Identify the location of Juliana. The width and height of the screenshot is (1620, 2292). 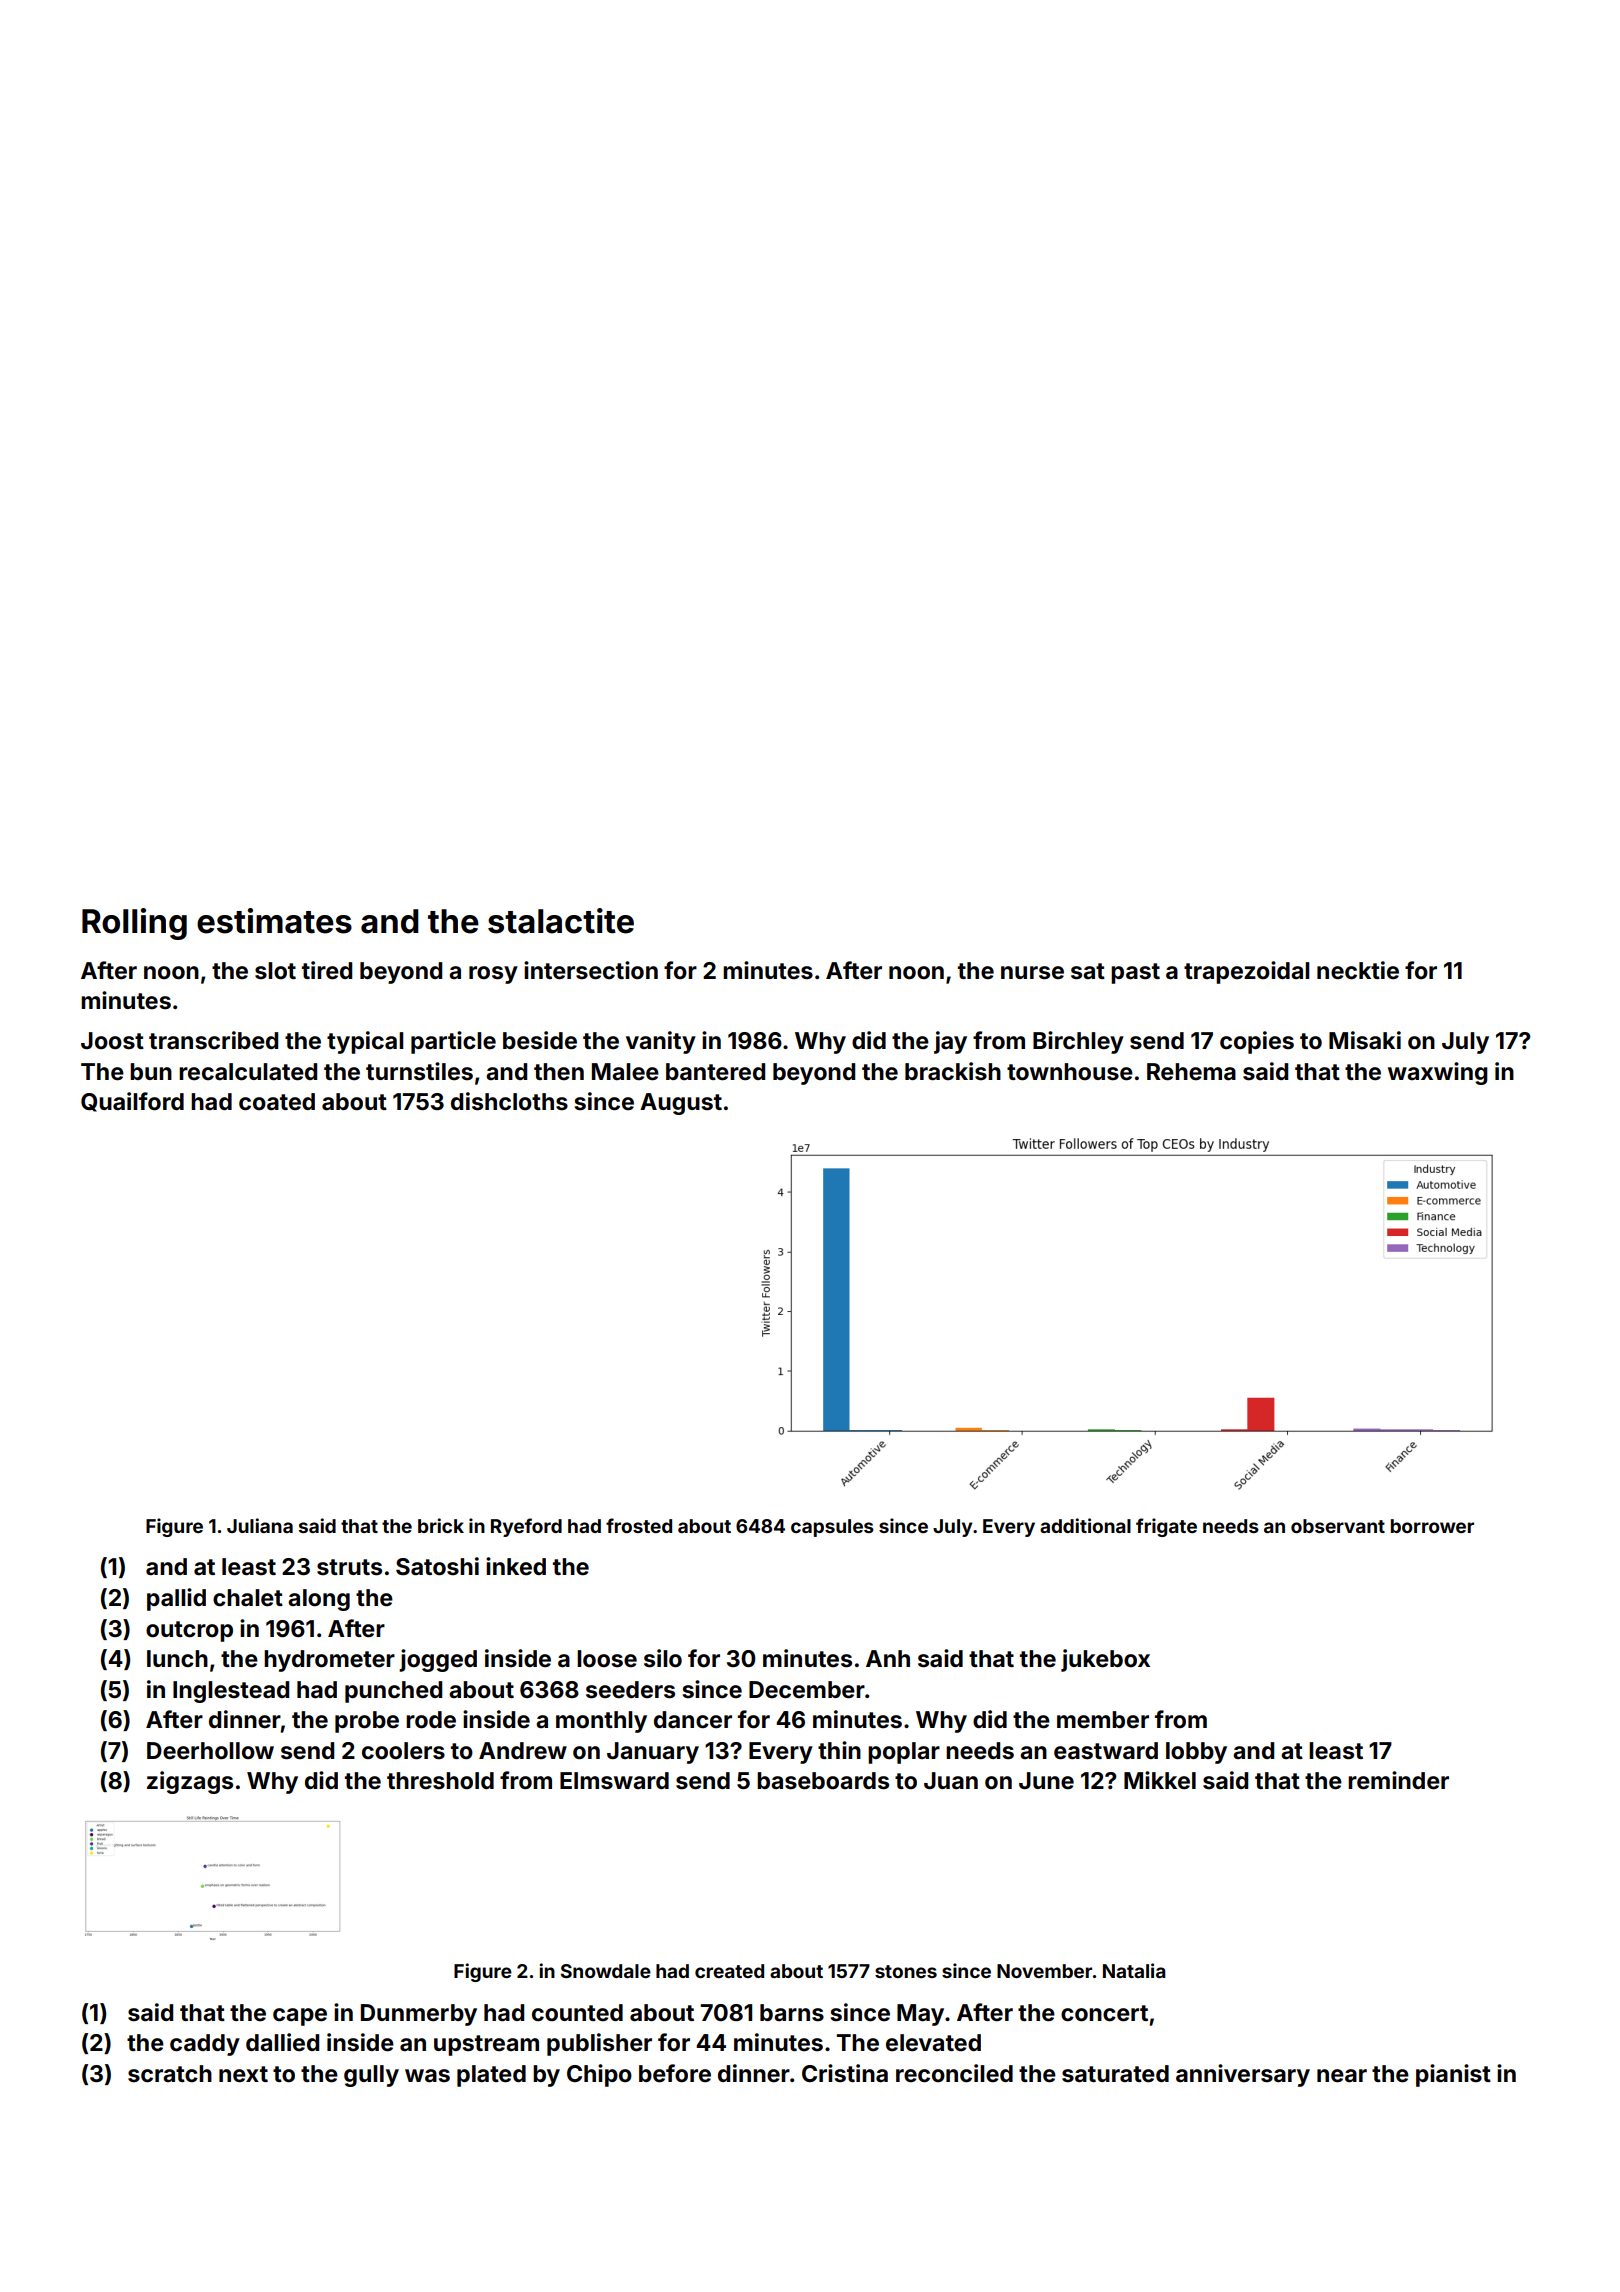
(260, 1525).
